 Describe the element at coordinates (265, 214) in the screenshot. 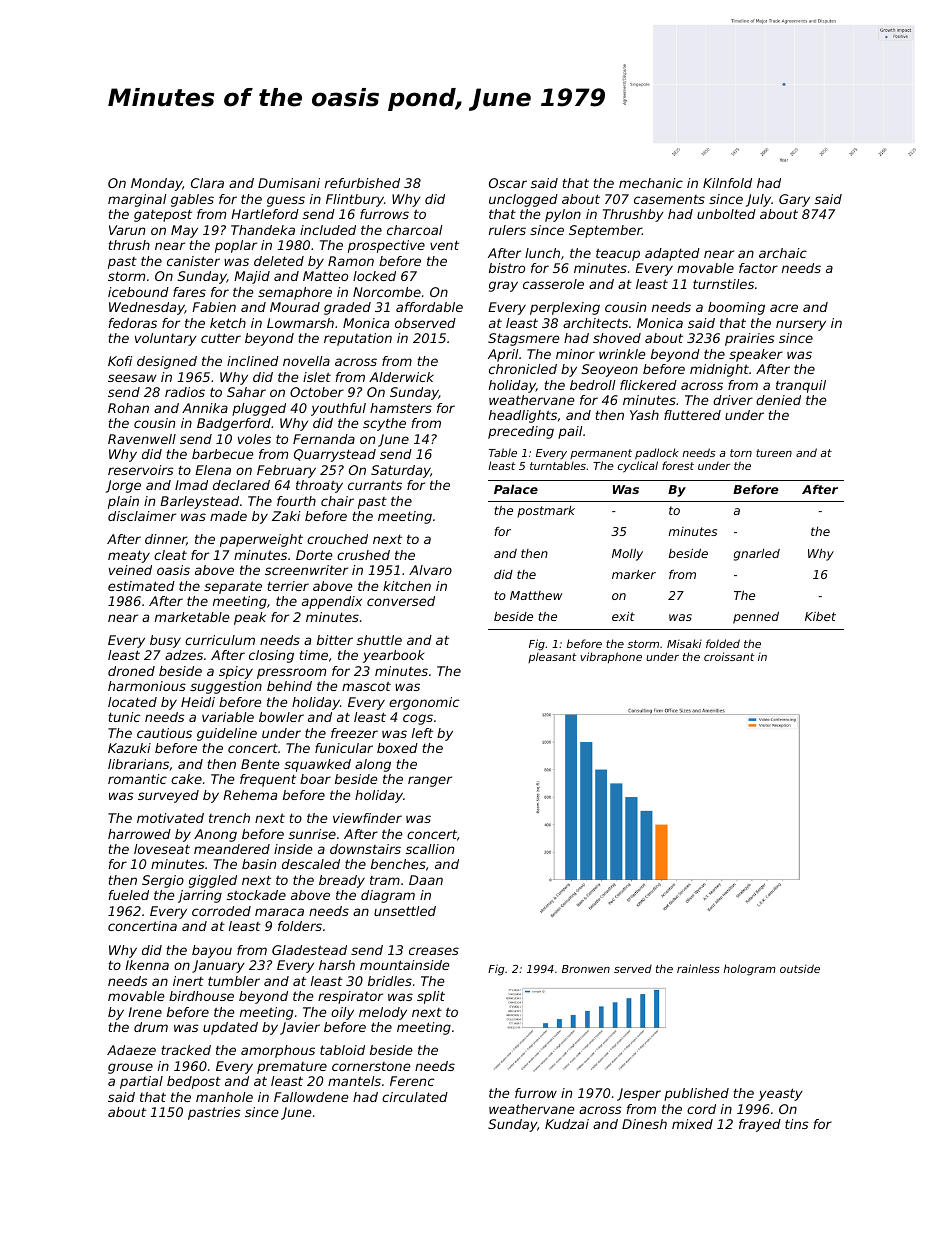

I see `Hartleford` at that location.
